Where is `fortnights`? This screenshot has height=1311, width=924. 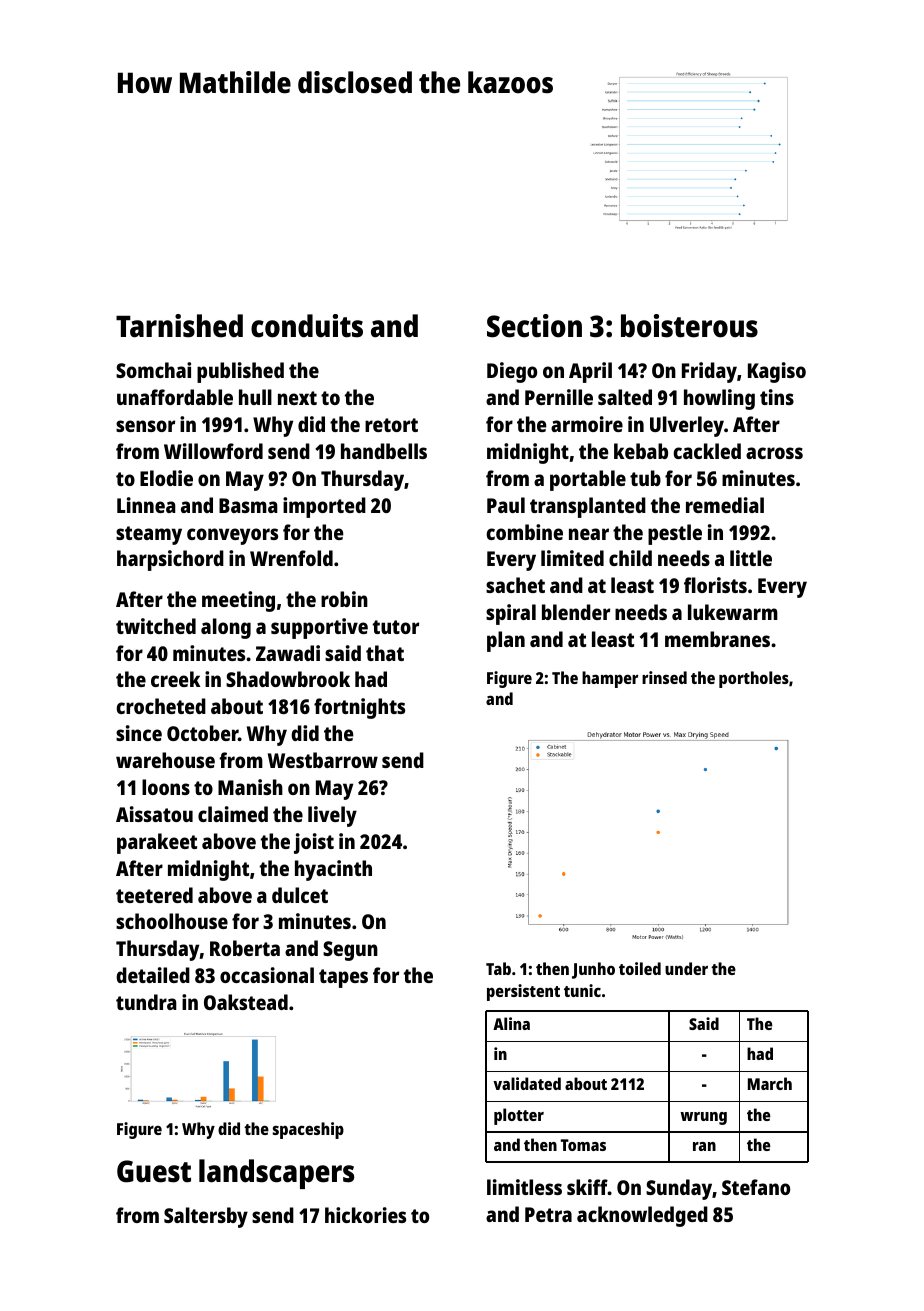 fortnights is located at coordinates (359, 708).
